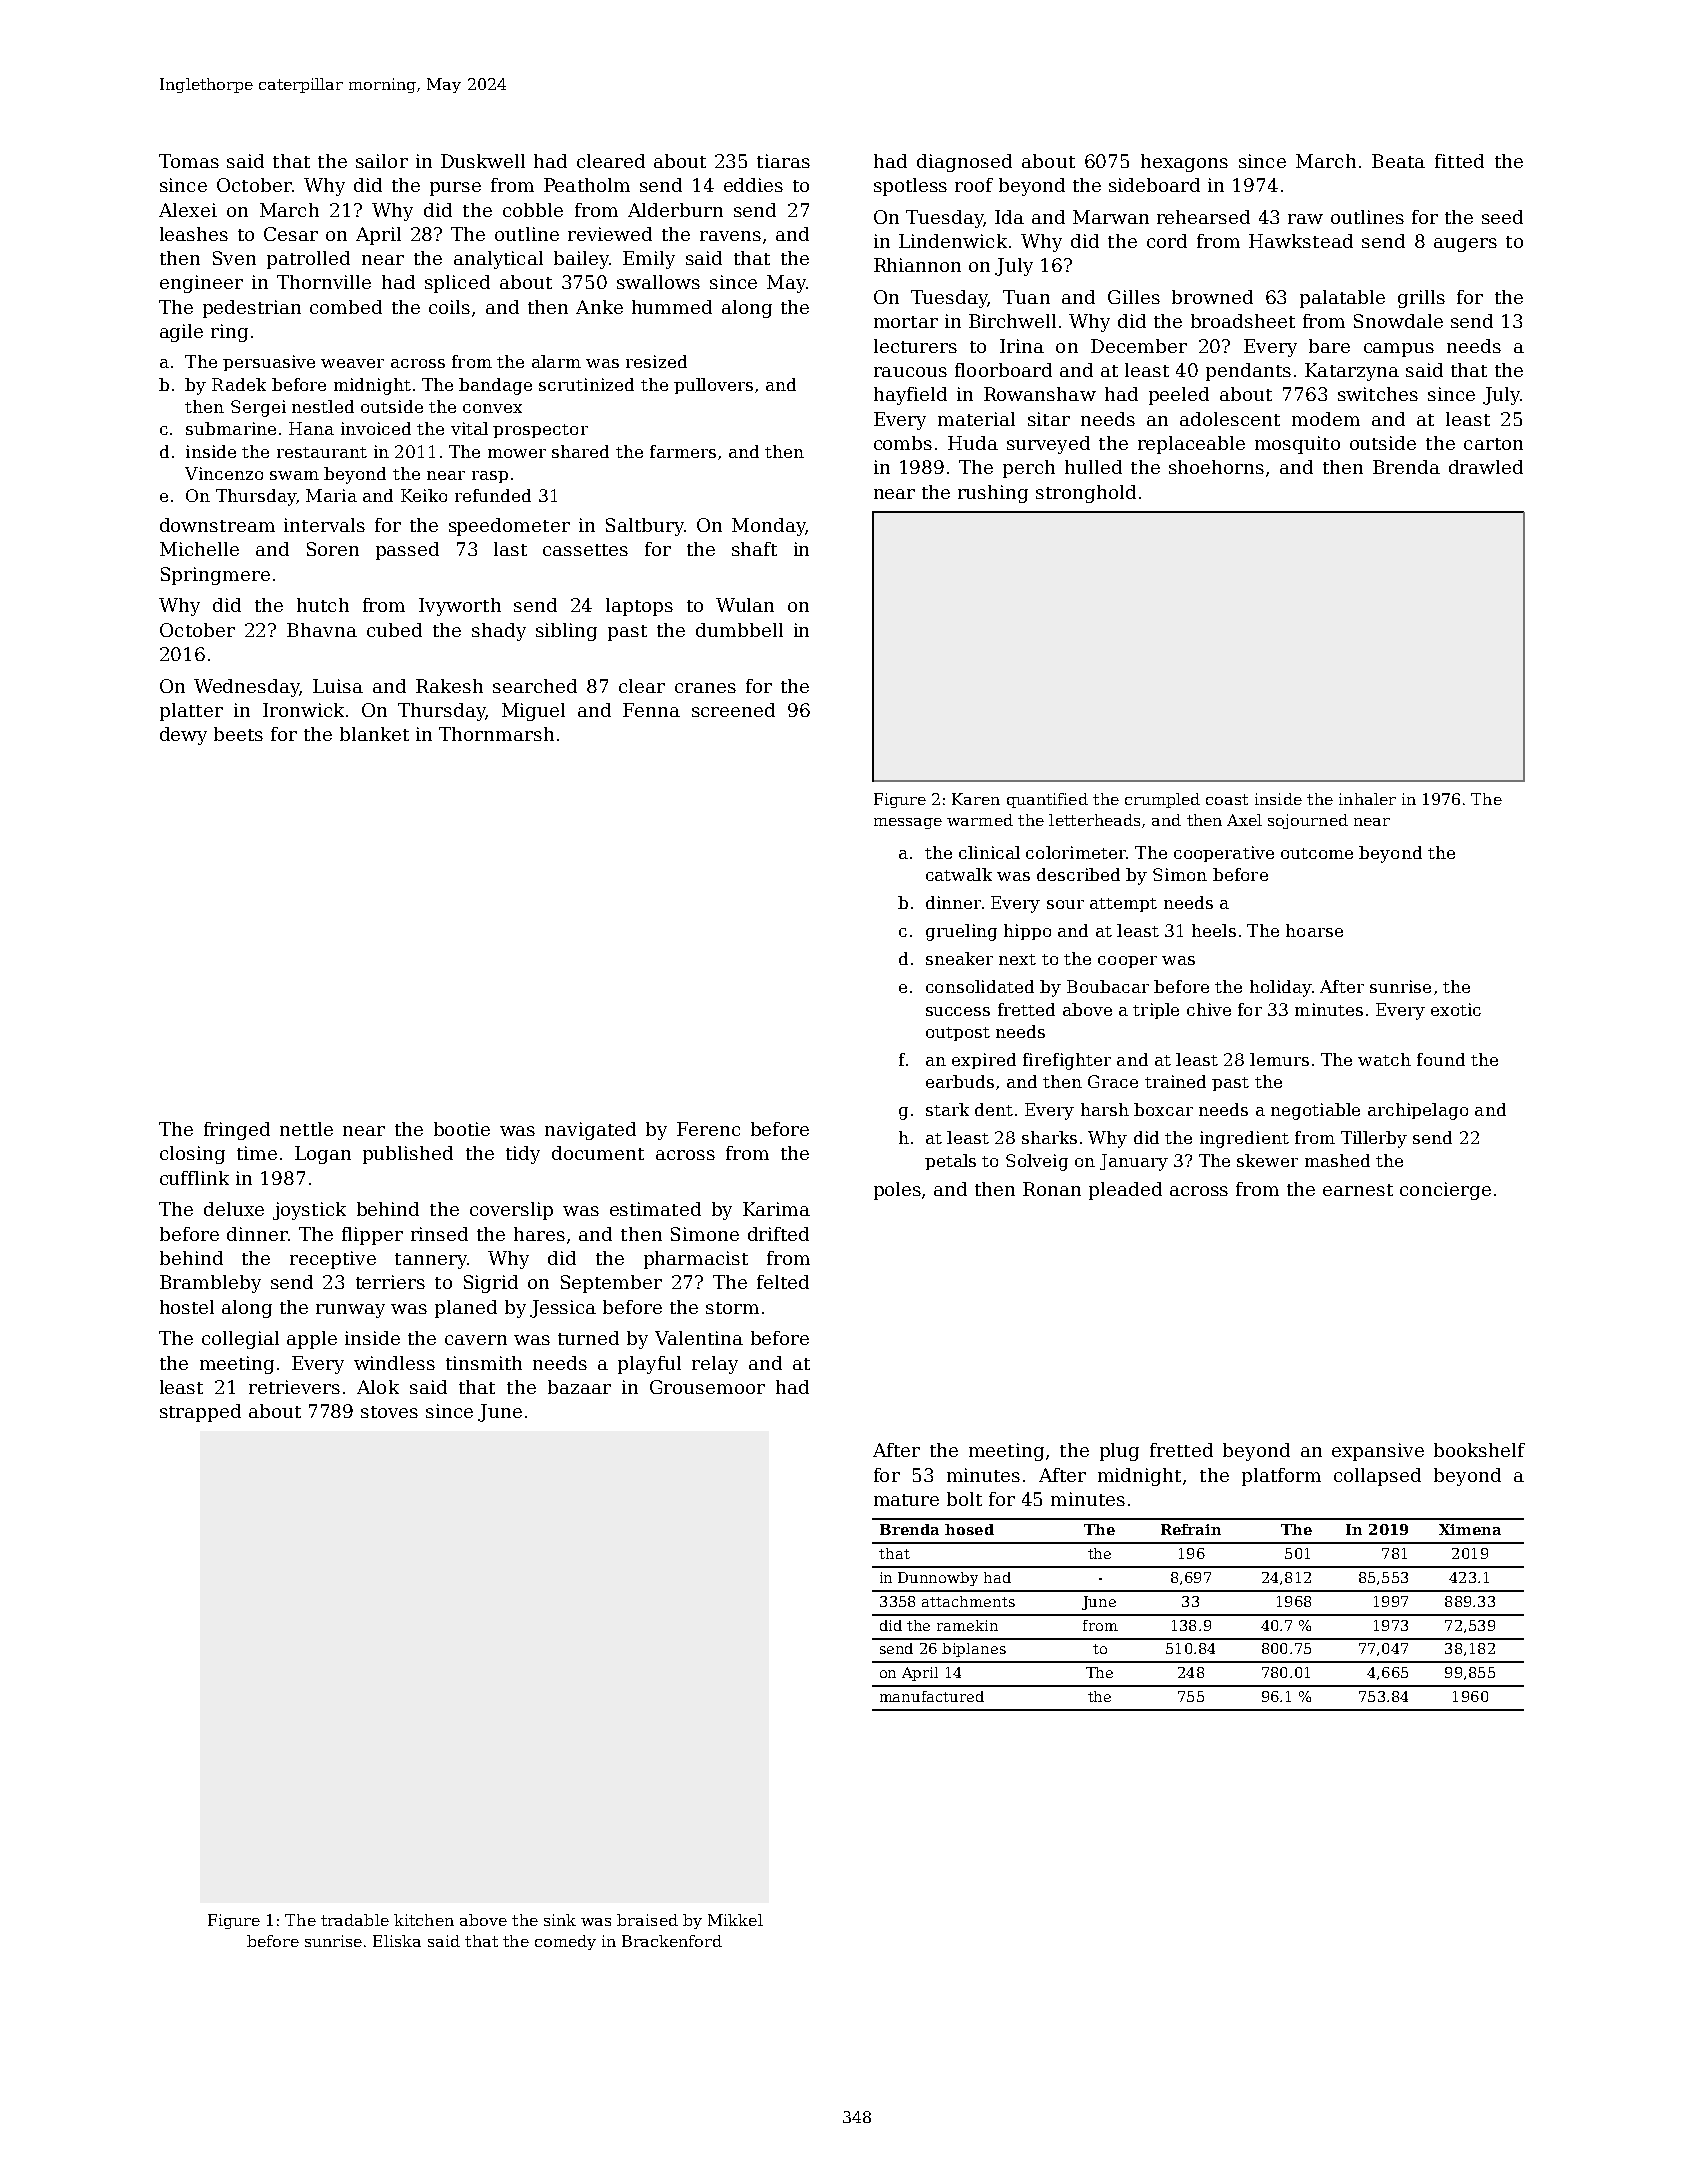 This image has width=1683, height=2178. Describe the element at coordinates (355, 1920) in the image. I see `tradable` at that location.
